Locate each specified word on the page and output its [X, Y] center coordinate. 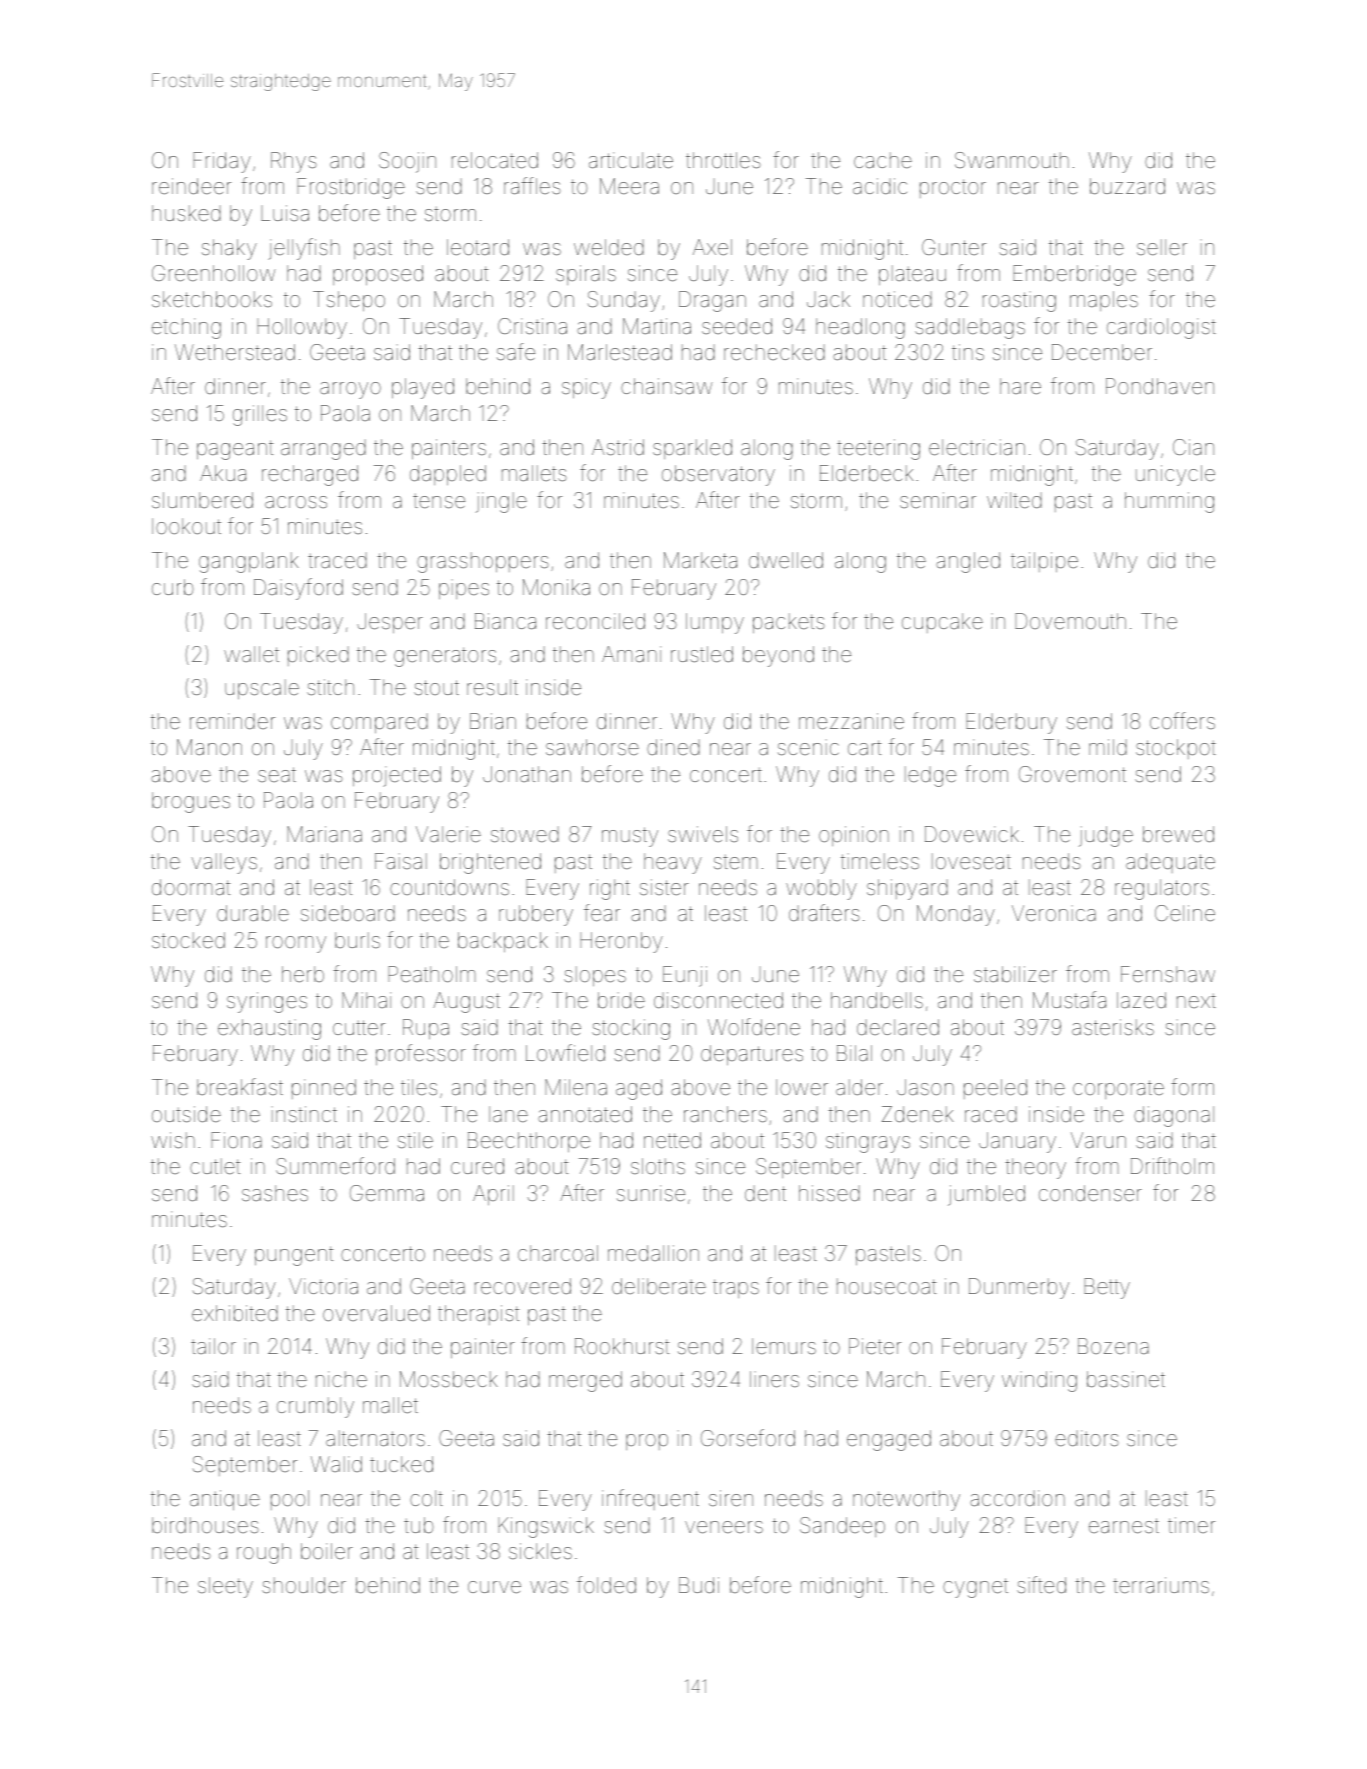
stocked [188, 940]
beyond [778, 656]
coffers [1182, 721]
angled [968, 562]
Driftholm [1172, 1165]
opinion [854, 836]
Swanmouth [1012, 160]
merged [585, 1381]
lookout [186, 526]
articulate [631, 160]
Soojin [407, 162]
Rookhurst [622, 1346]
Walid [336, 1464]
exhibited [235, 1313]
